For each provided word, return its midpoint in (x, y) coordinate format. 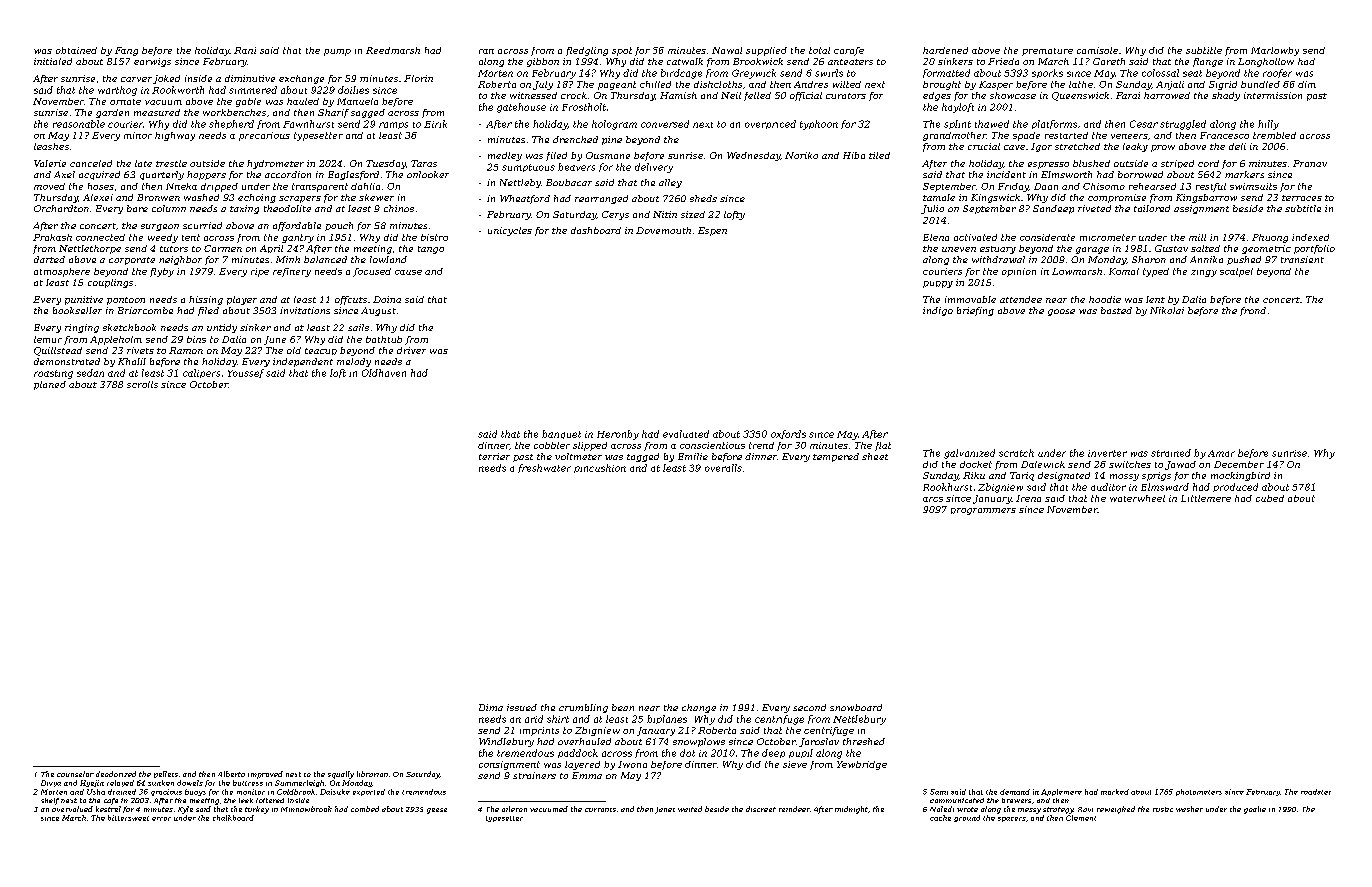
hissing (206, 300)
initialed (53, 61)
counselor (75, 774)
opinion (1019, 272)
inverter (1107, 453)
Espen (712, 231)
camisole (1097, 50)
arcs (933, 499)
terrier (494, 456)
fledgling (587, 51)
